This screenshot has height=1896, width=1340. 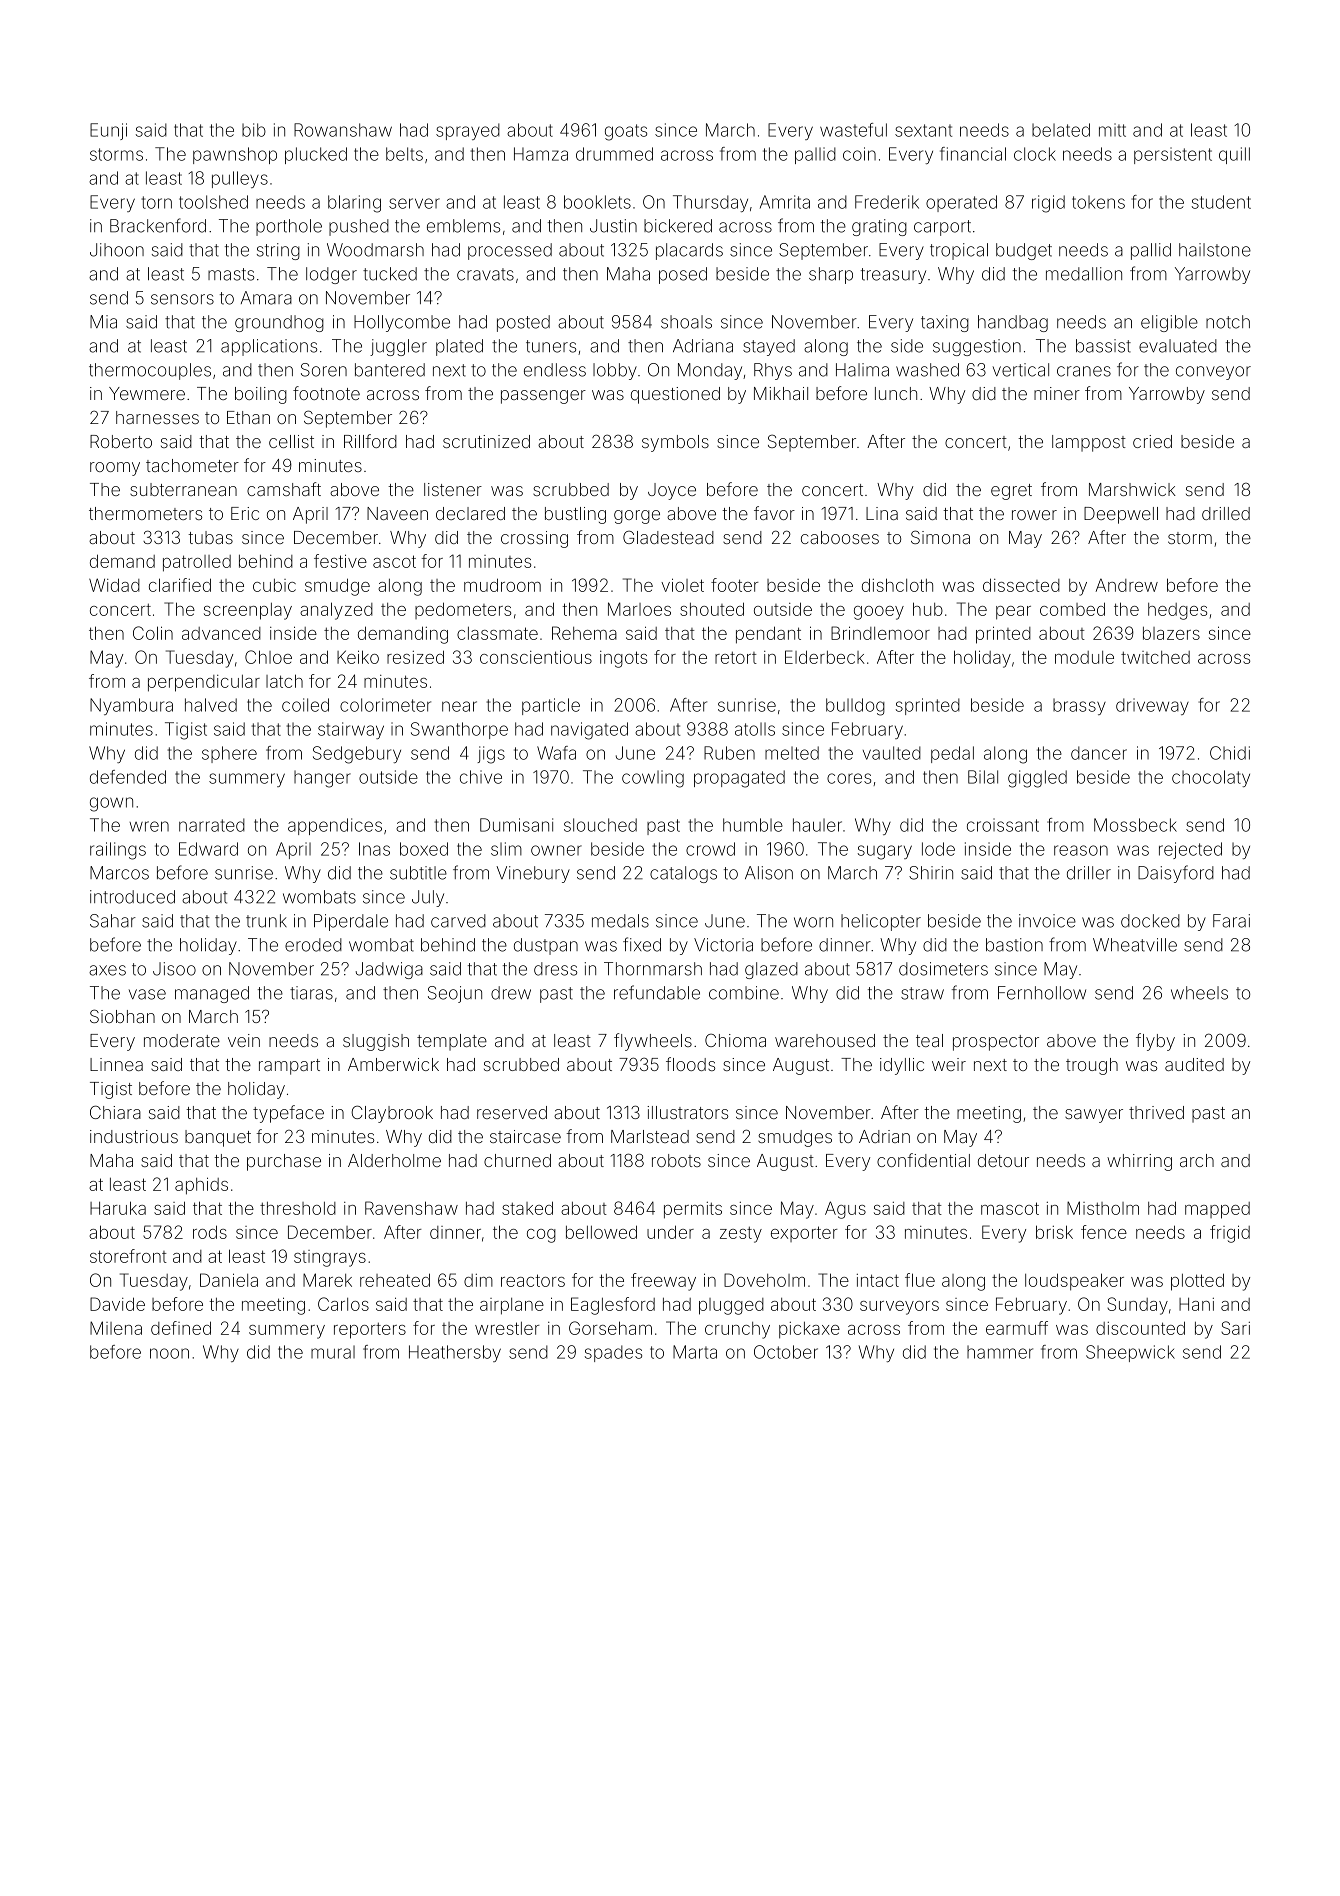 I want to click on Sahar, so click(x=113, y=921).
